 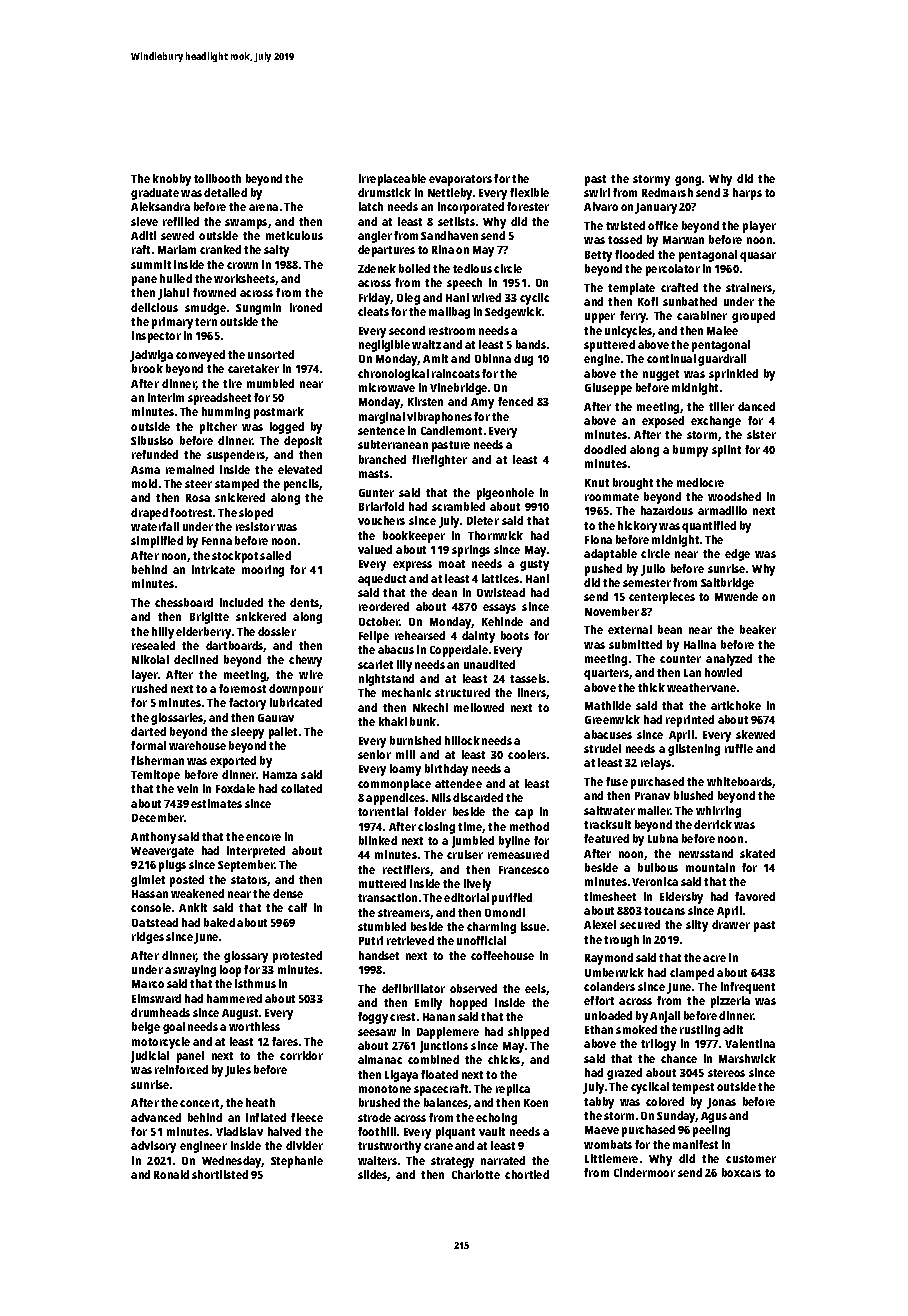 What do you see at coordinates (747, 194) in the screenshot?
I see `harps` at bounding box center [747, 194].
